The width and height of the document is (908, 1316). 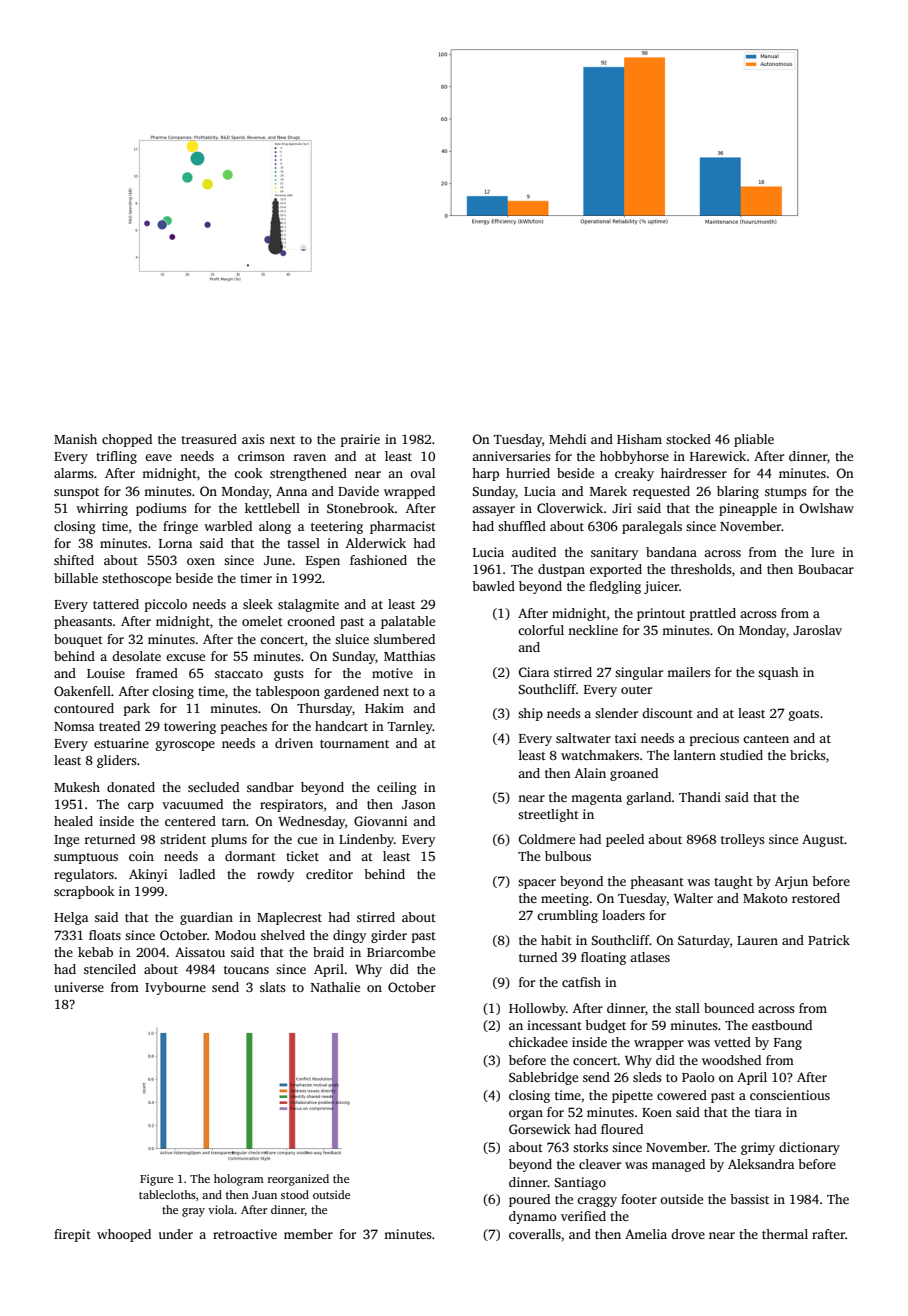 I want to click on footer, so click(x=639, y=1199).
